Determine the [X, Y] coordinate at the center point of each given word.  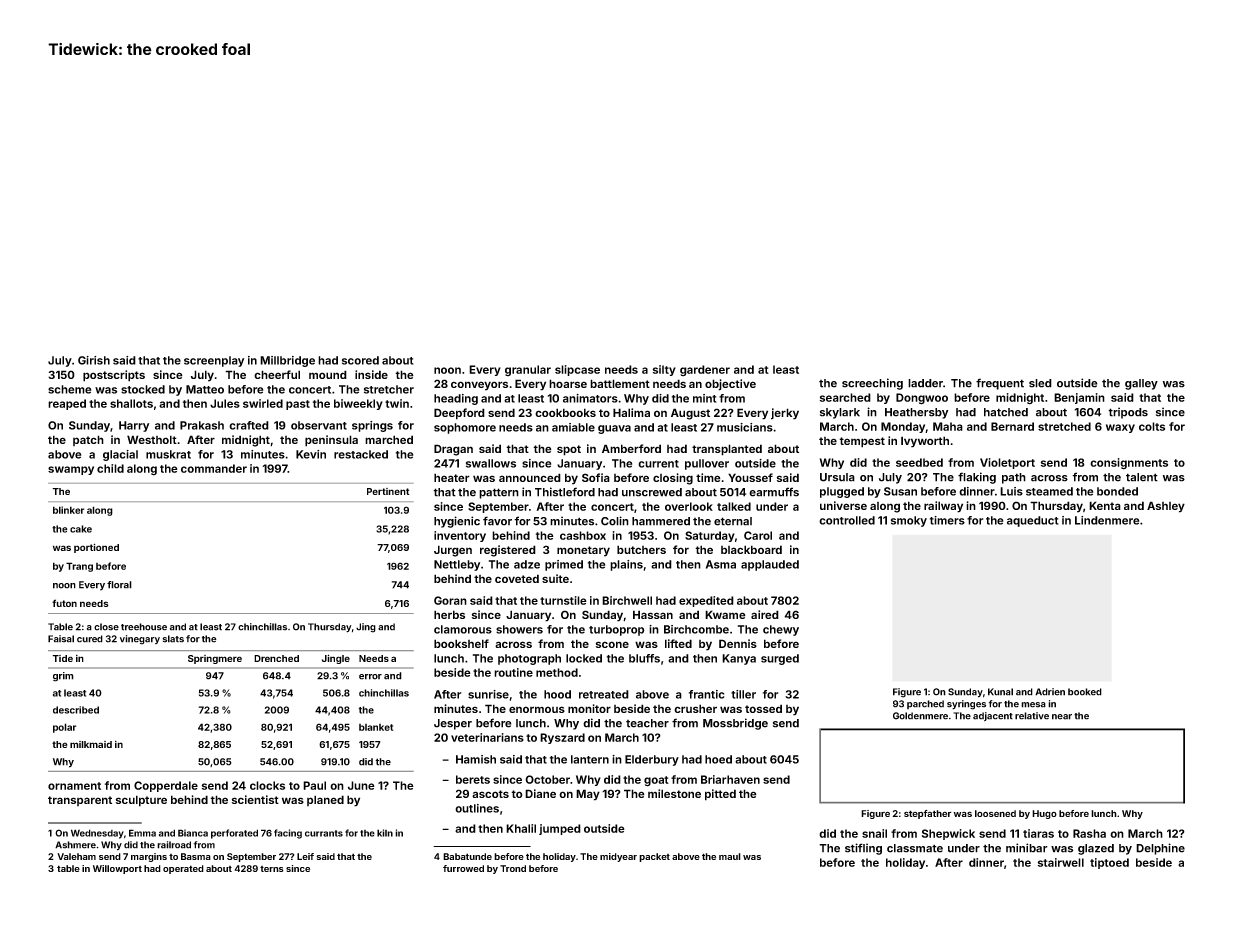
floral [119, 585]
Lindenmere [1107, 520]
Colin [615, 521]
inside [371, 374]
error [370, 677]
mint [705, 398]
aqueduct [1033, 521]
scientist [255, 799]
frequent [1000, 384]
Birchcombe [696, 629]
